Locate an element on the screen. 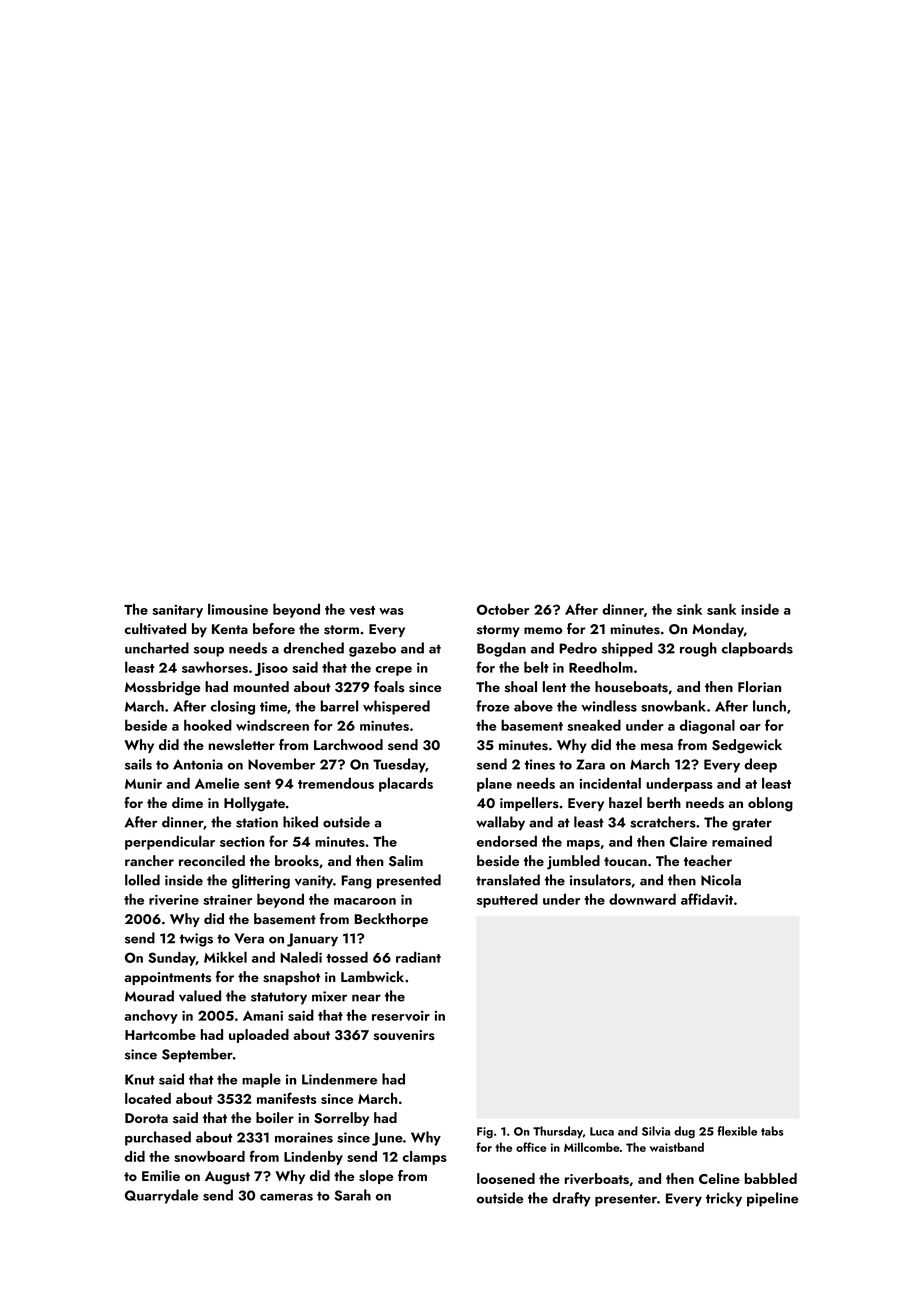  affidavit is located at coordinates (707, 899).
